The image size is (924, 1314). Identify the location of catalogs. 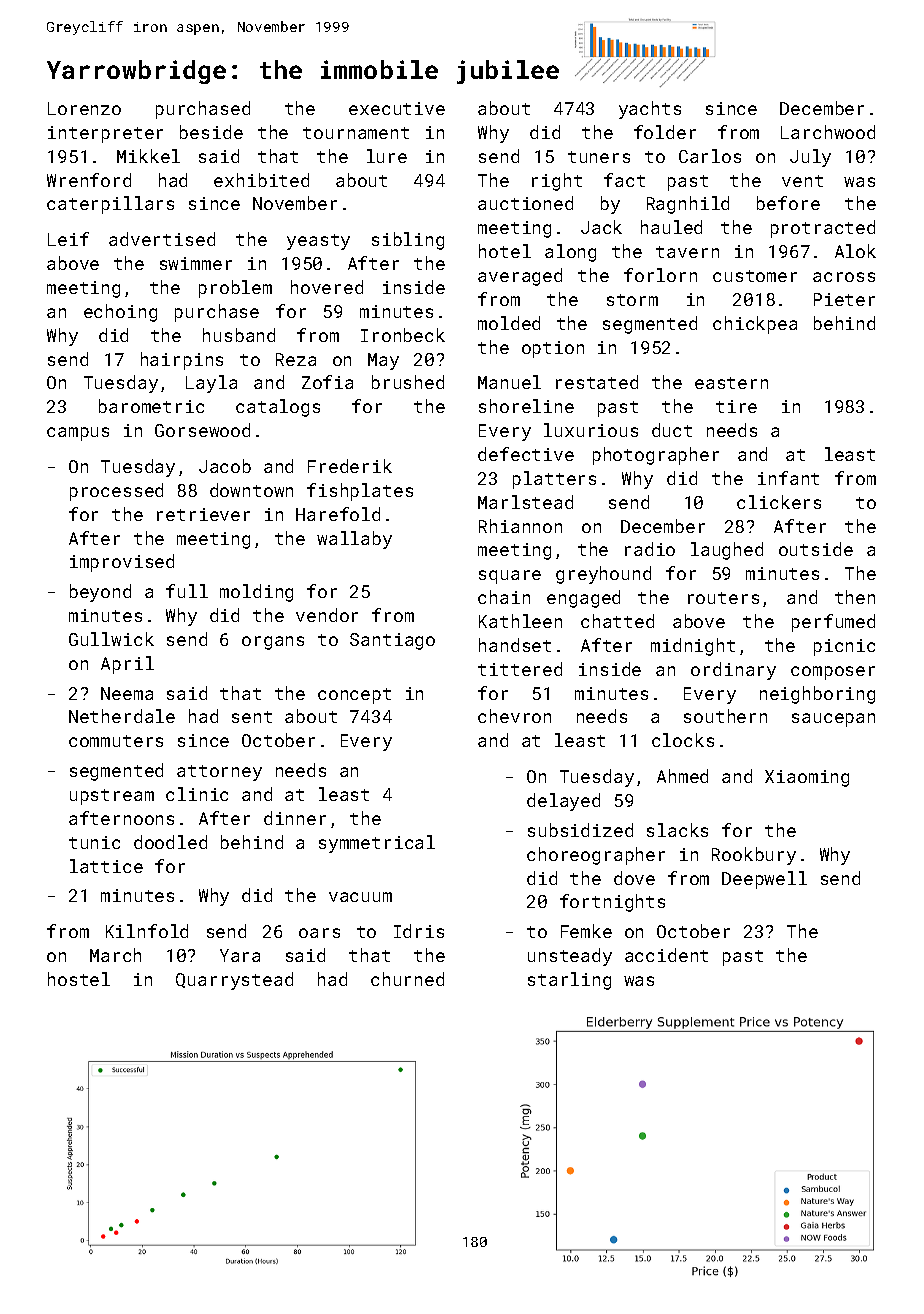
(278, 408).
